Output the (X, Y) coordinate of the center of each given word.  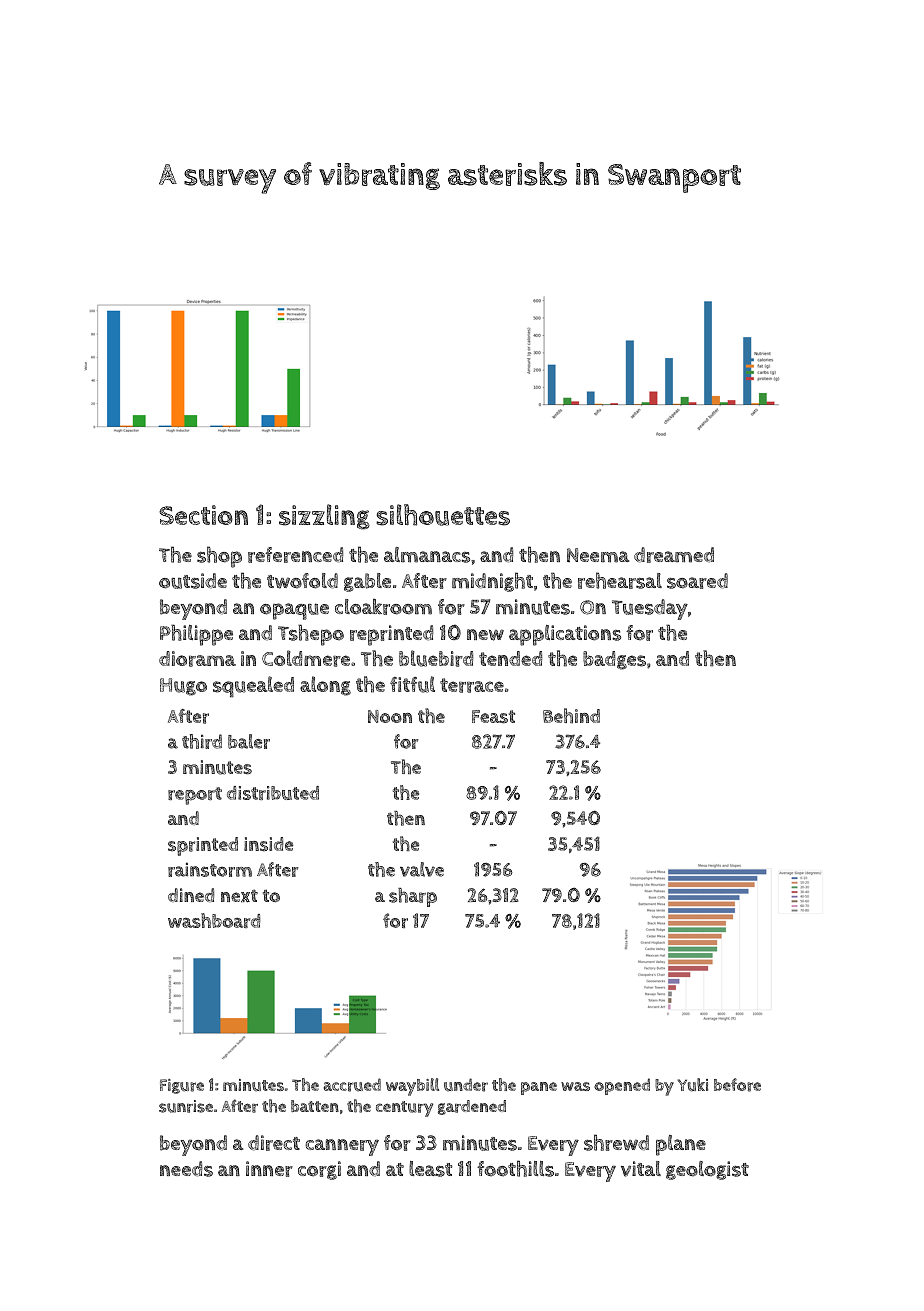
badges (614, 660)
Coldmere (306, 658)
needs (186, 1169)
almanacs (427, 555)
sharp (413, 897)
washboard (214, 920)
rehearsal (620, 580)
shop (219, 557)
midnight (492, 582)
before (737, 1085)
